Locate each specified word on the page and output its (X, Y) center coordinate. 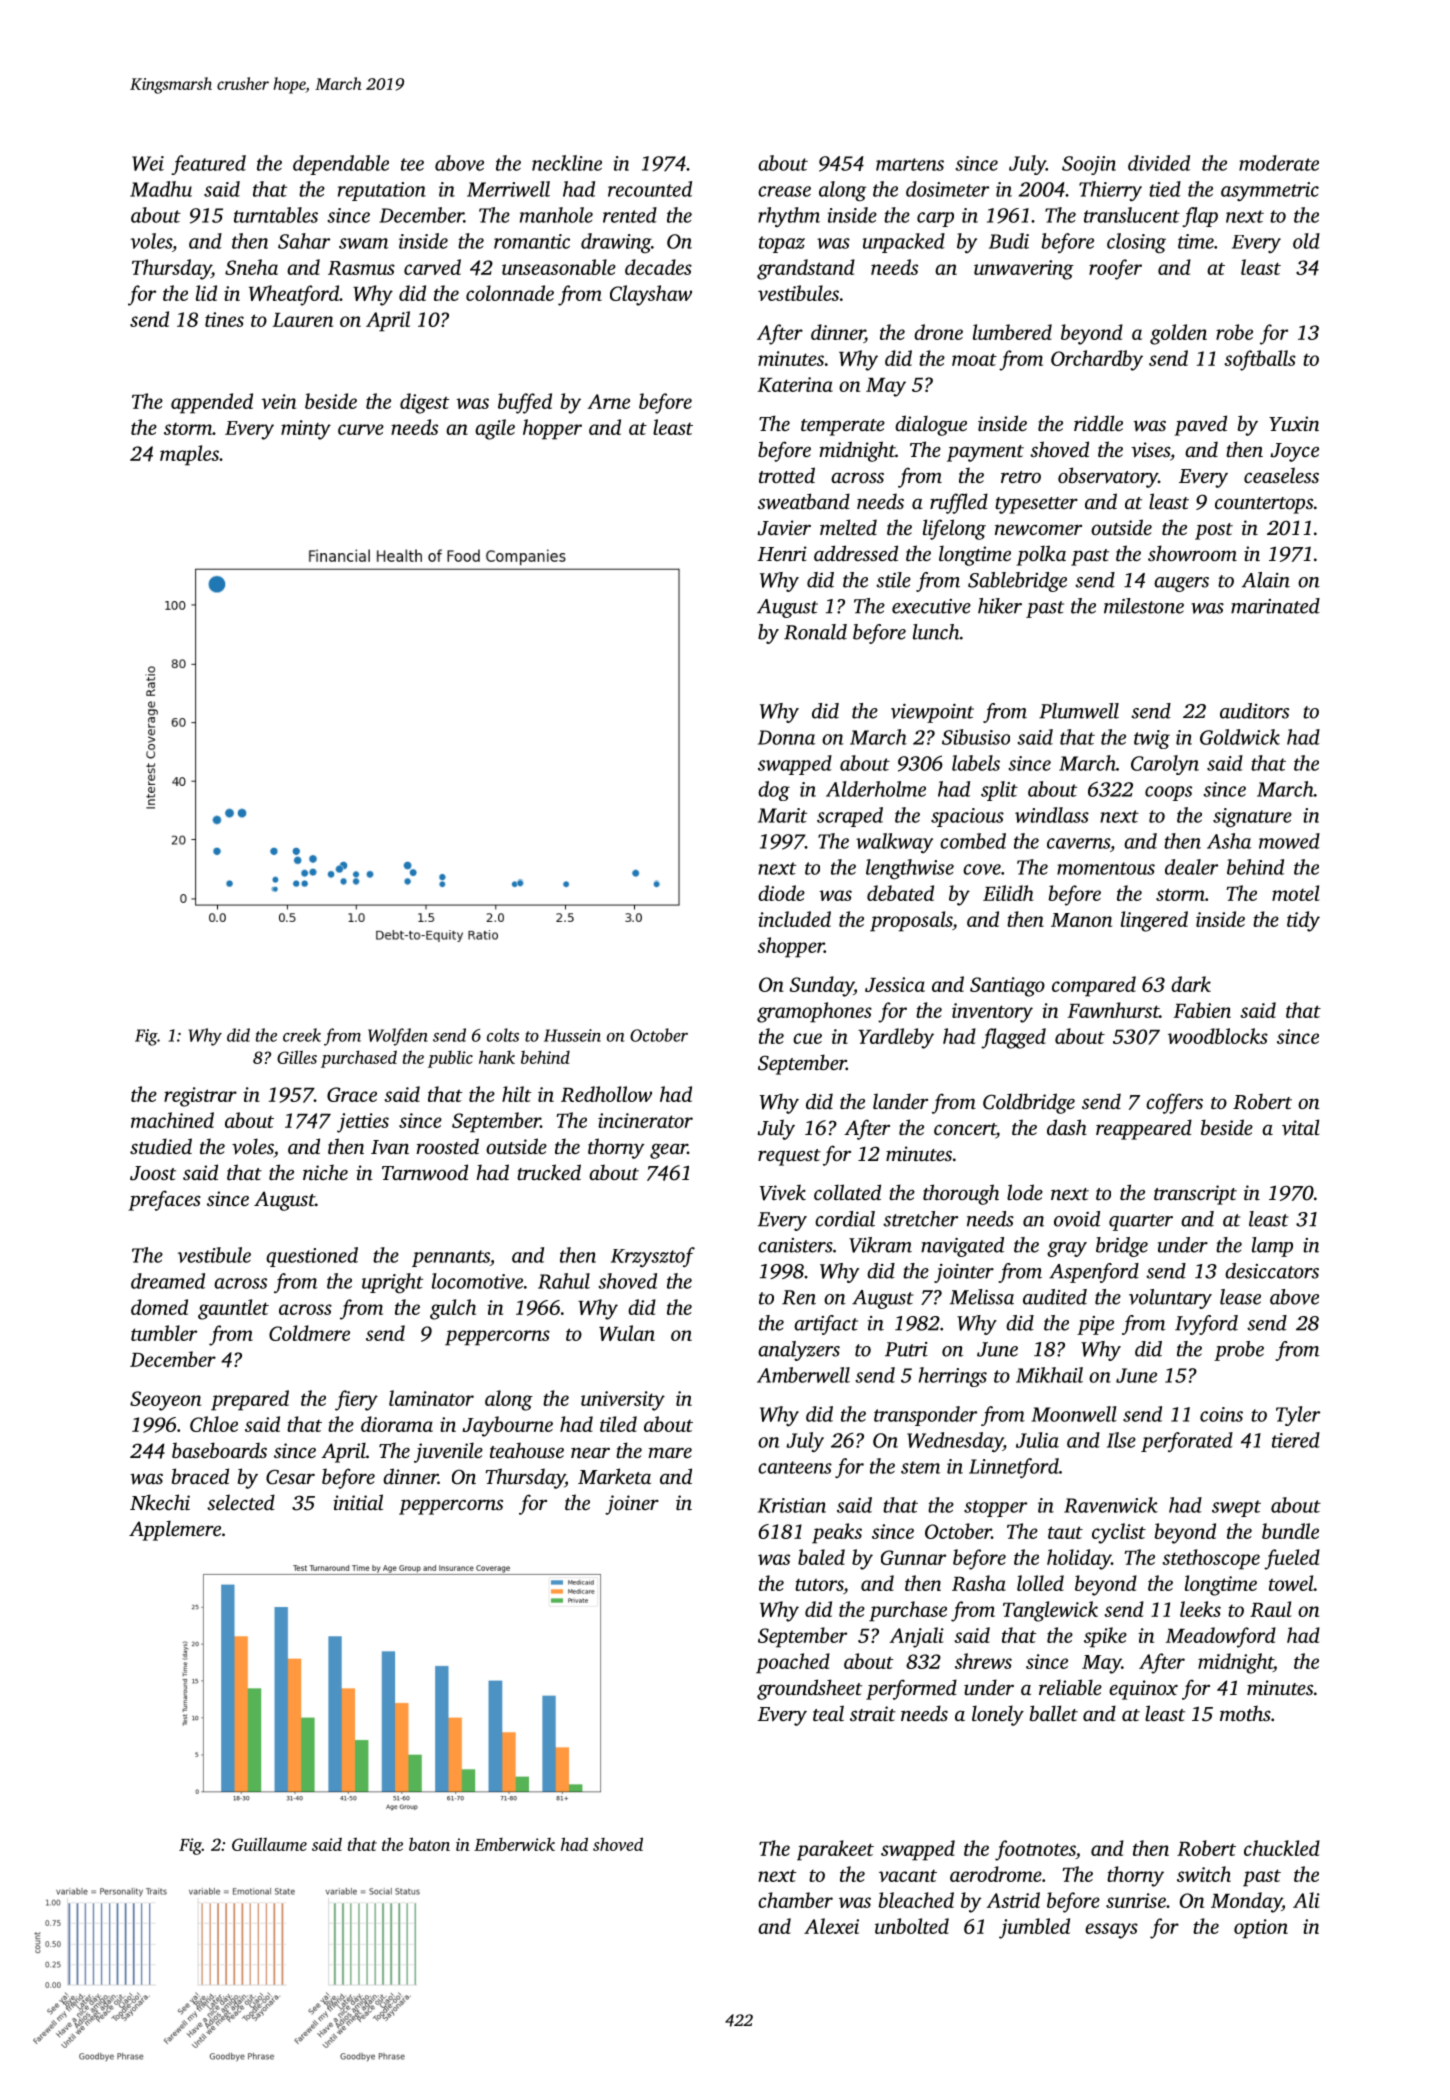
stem (920, 1467)
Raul (1270, 1609)
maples (189, 455)
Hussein (572, 1035)
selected (241, 1502)
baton (429, 1844)
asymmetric (1270, 191)
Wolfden (398, 1037)
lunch (936, 632)
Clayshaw (651, 295)
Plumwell (1079, 711)
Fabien (1202, 1010)
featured (208, 165)
